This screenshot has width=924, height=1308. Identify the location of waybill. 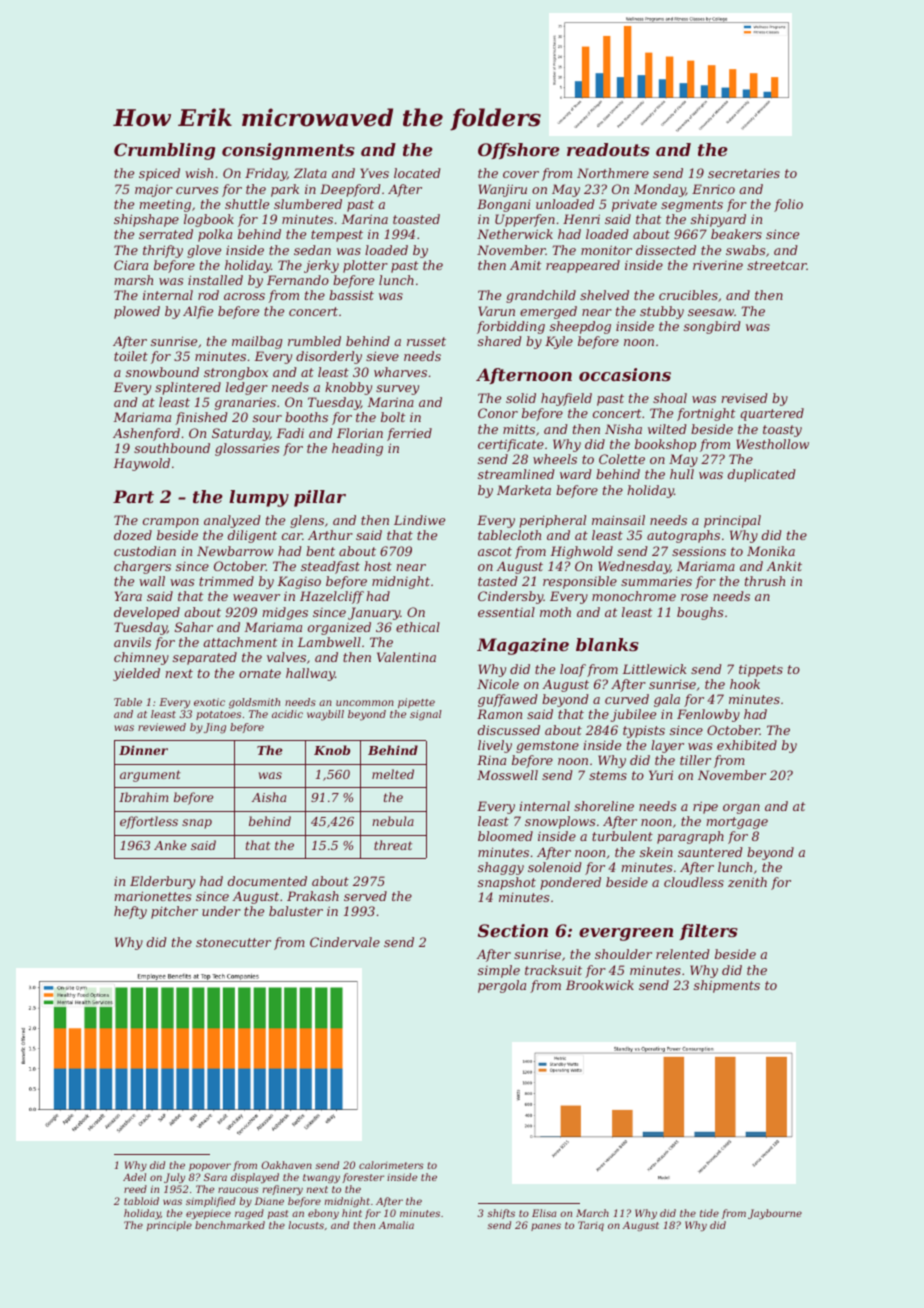
(325, 715).
